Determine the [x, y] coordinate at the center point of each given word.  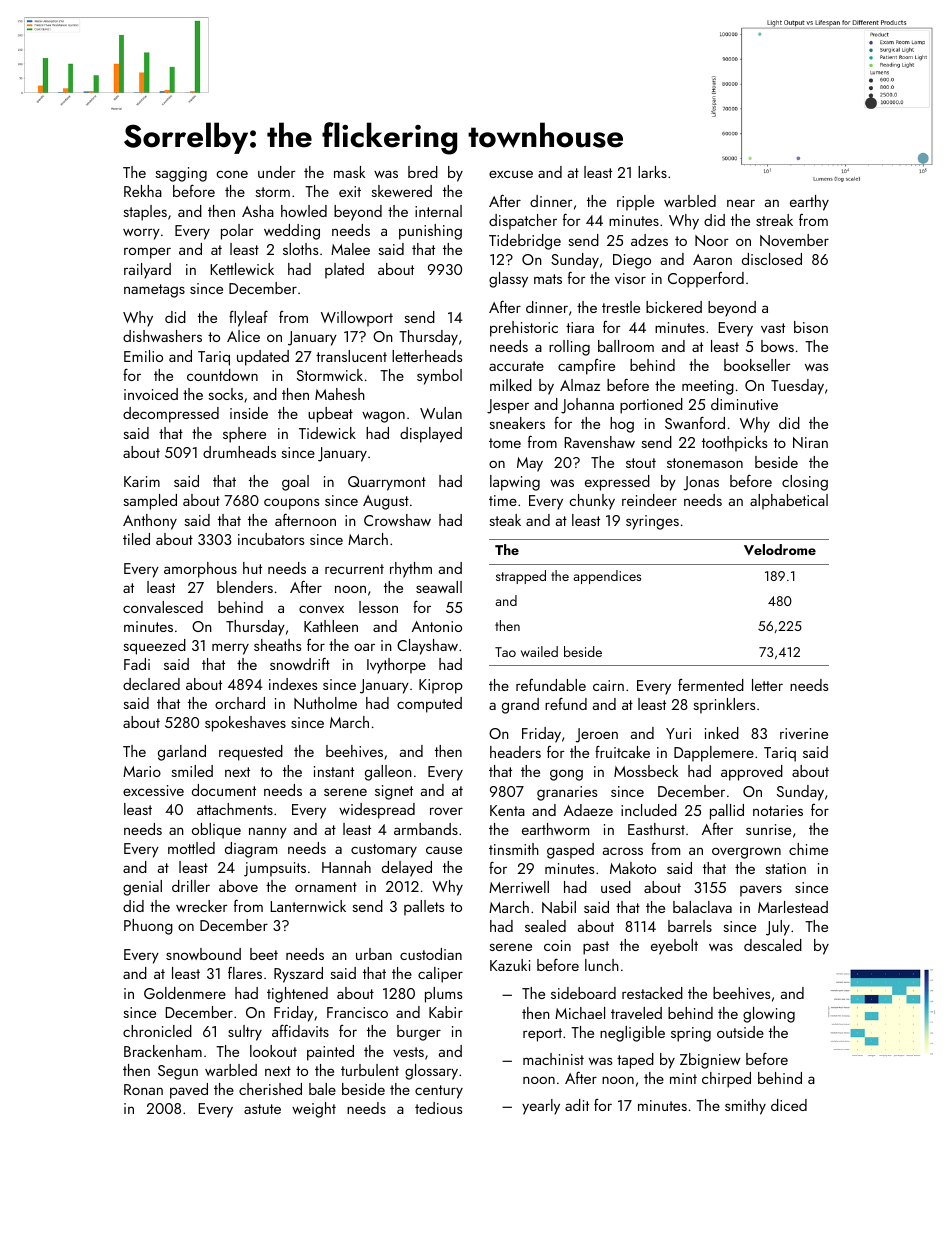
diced [789, 1105]
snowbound [203, 954]
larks [652, 172]
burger [419, 1033]
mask [349, 172]
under [277, 172]
